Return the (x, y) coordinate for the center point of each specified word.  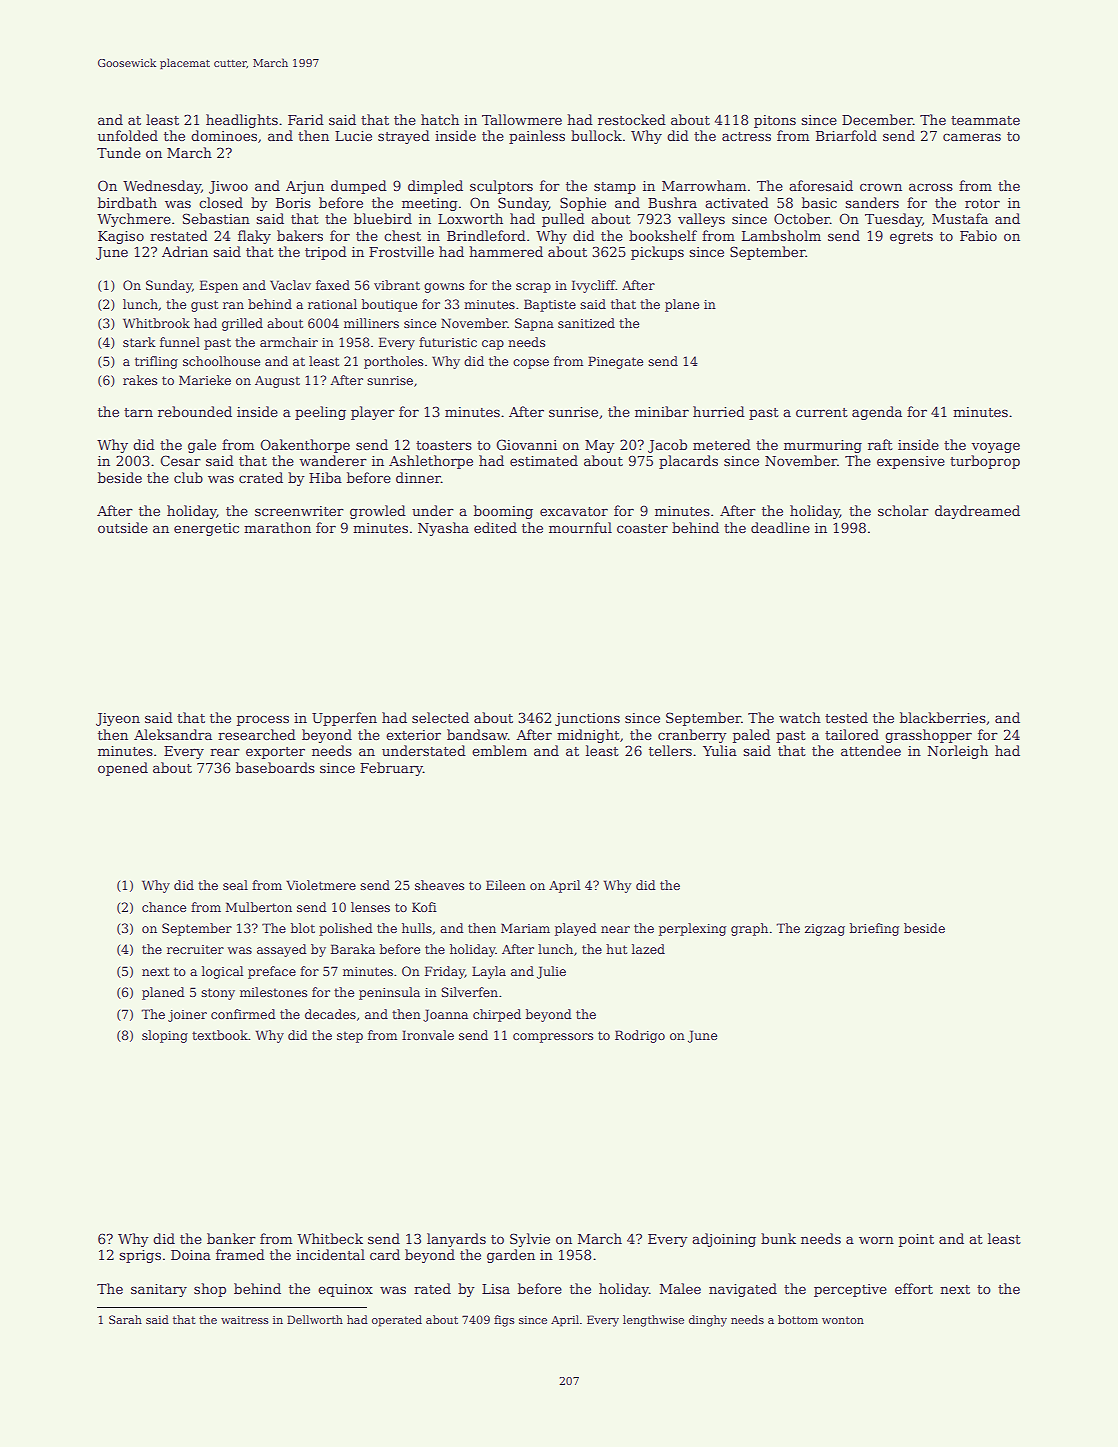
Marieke (205, 380)
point (916, 1240)
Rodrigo (640, 1036)
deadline (780, 527)
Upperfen (344, 719)
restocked (632, 119)
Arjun (305, 187)
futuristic (448, 342)
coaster (642, 528)
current (822, 412)
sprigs (140, 1256)
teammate (985, 120)
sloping (165, 1036)
